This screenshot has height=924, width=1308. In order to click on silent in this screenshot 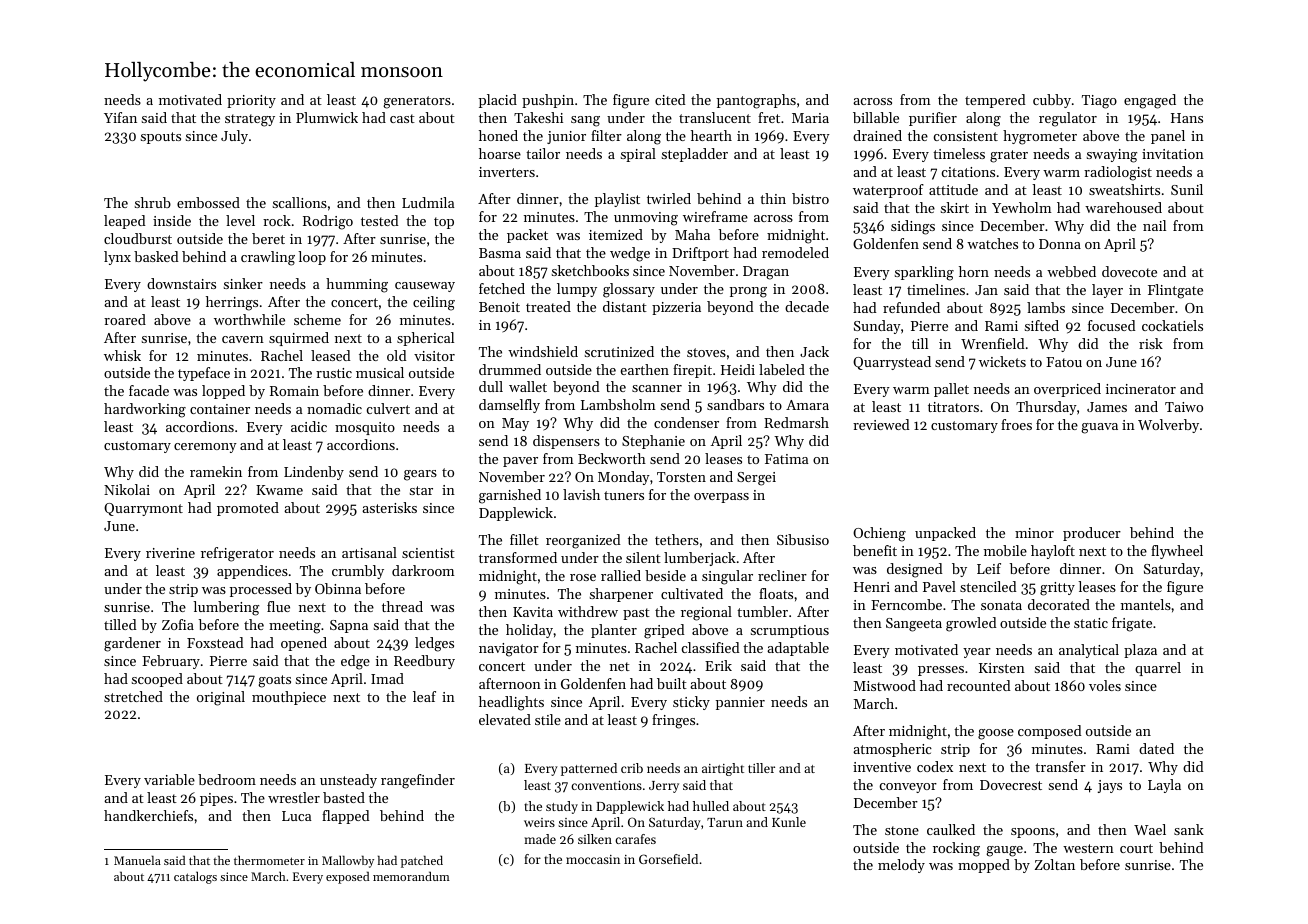, I will do `click(643, 557)`.
